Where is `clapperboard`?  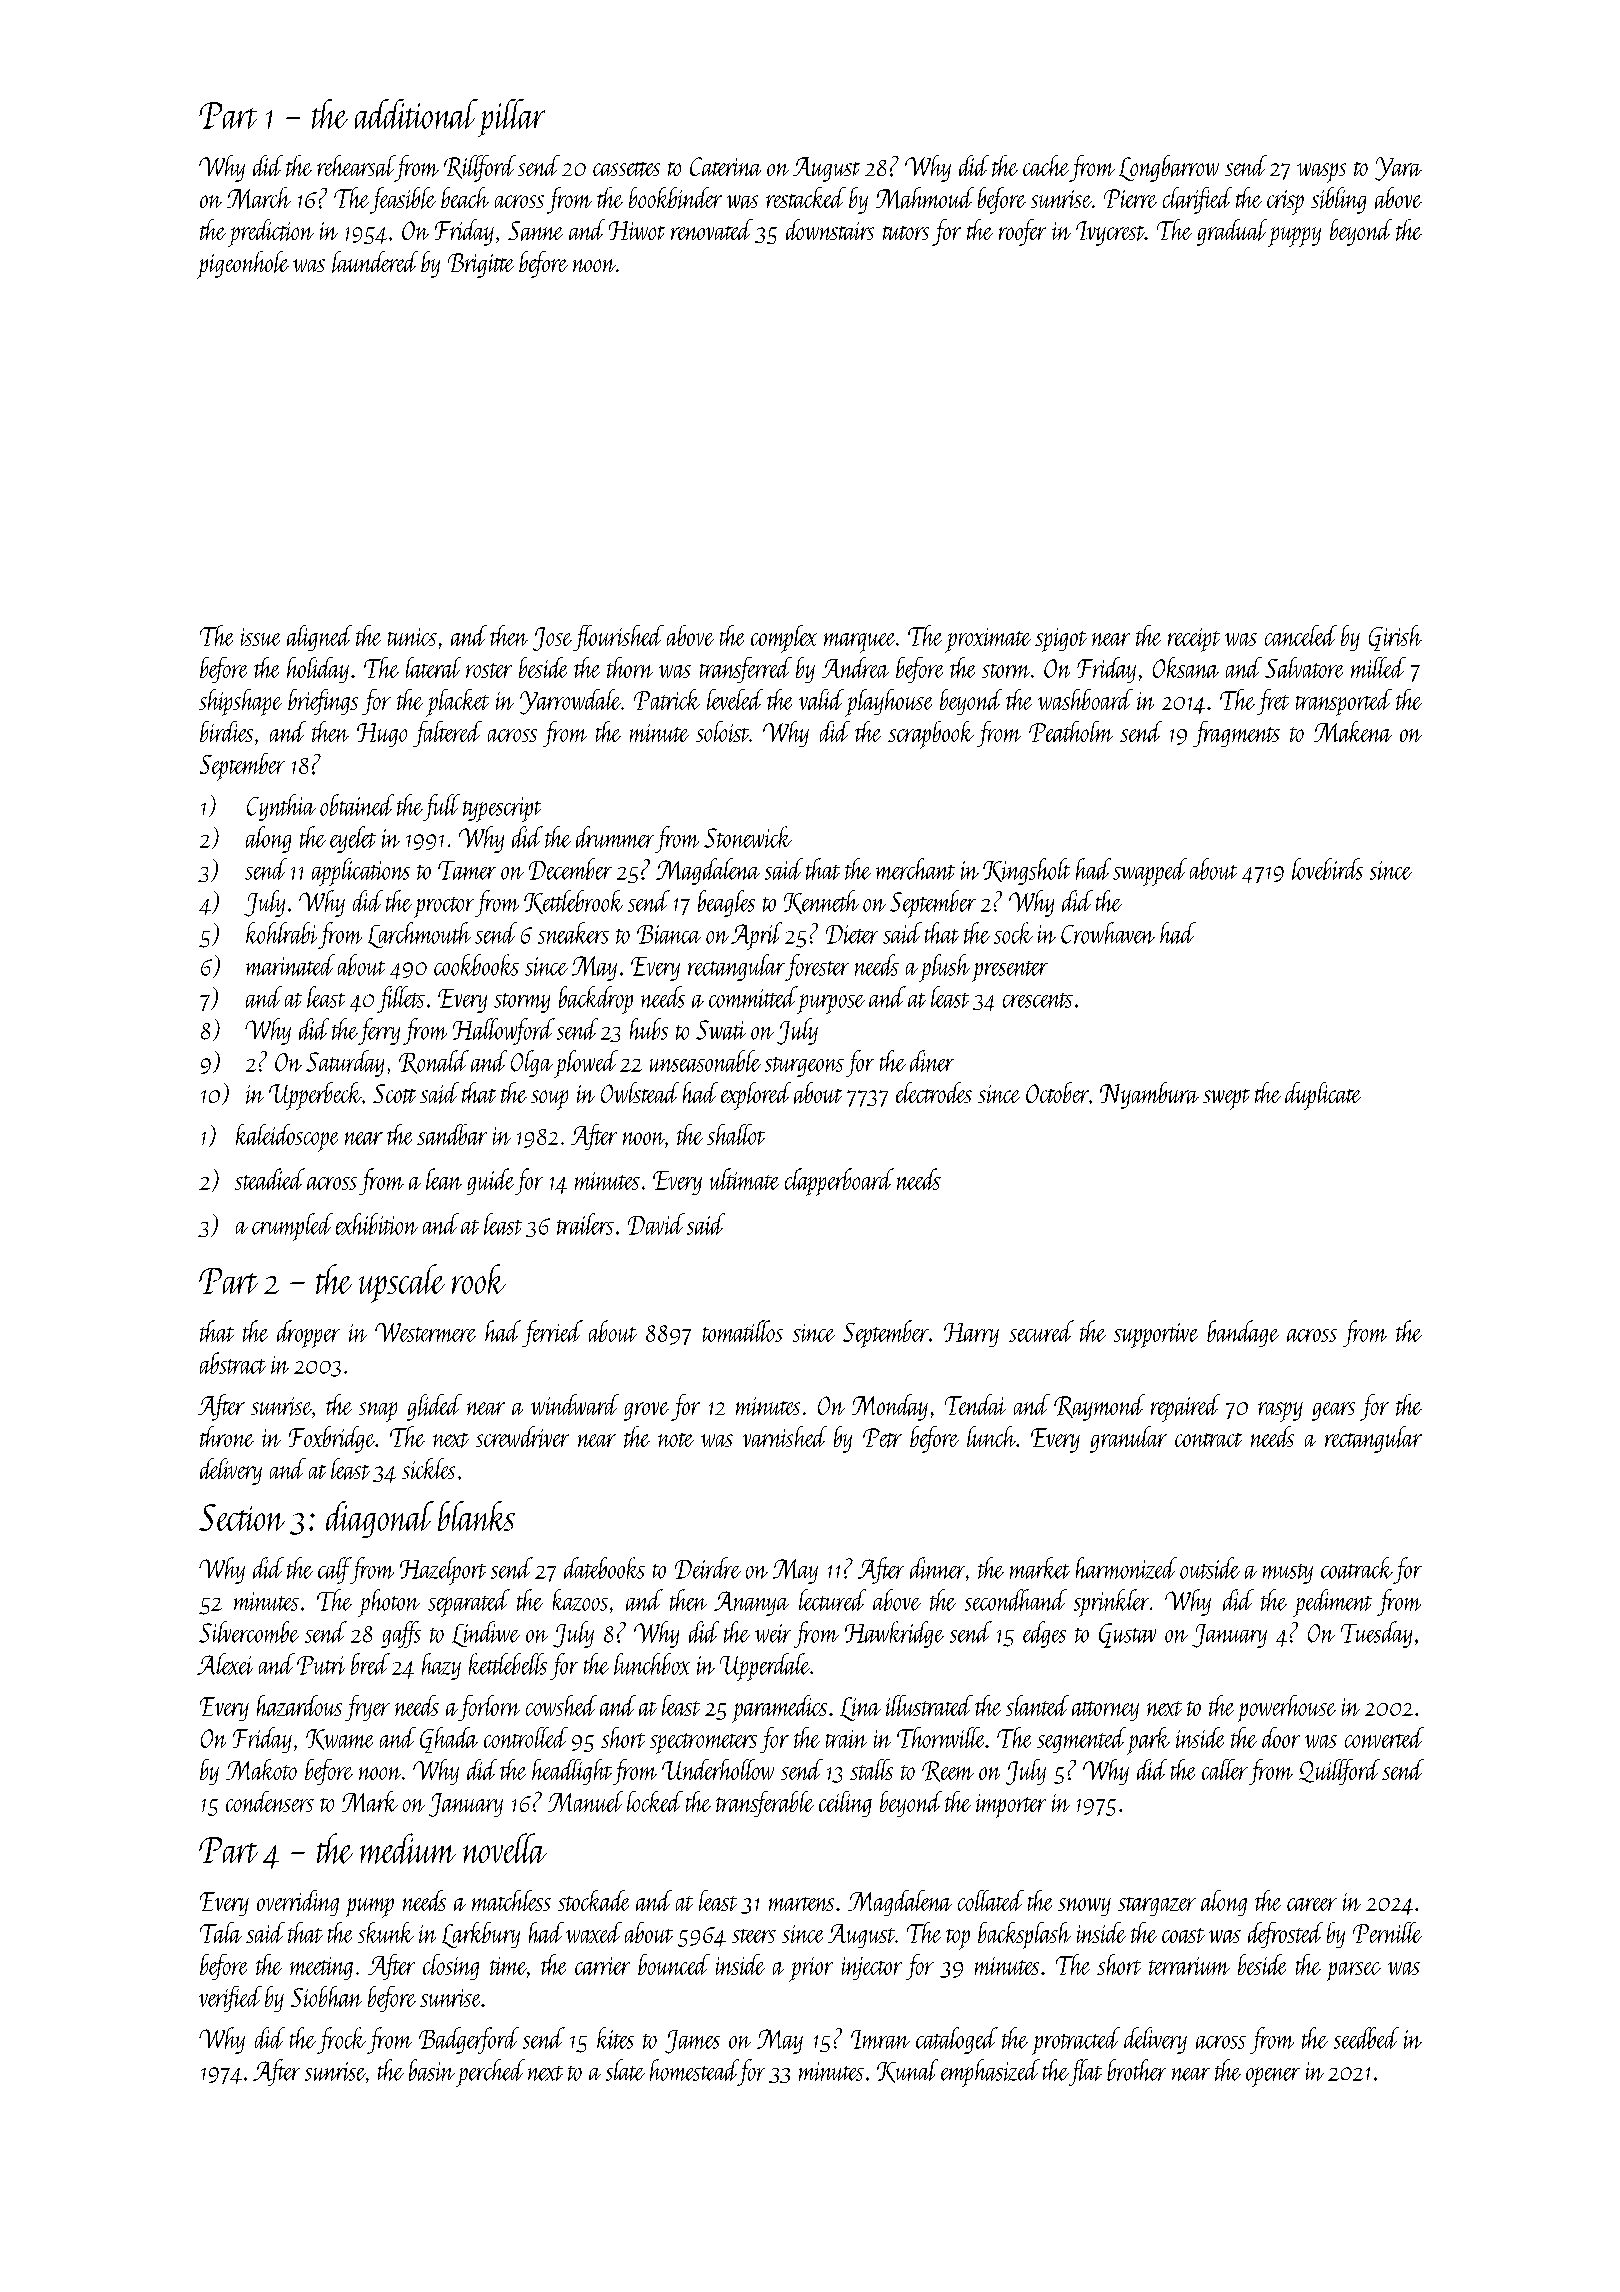 clapperboard is located at coordinates (839, 1182).
